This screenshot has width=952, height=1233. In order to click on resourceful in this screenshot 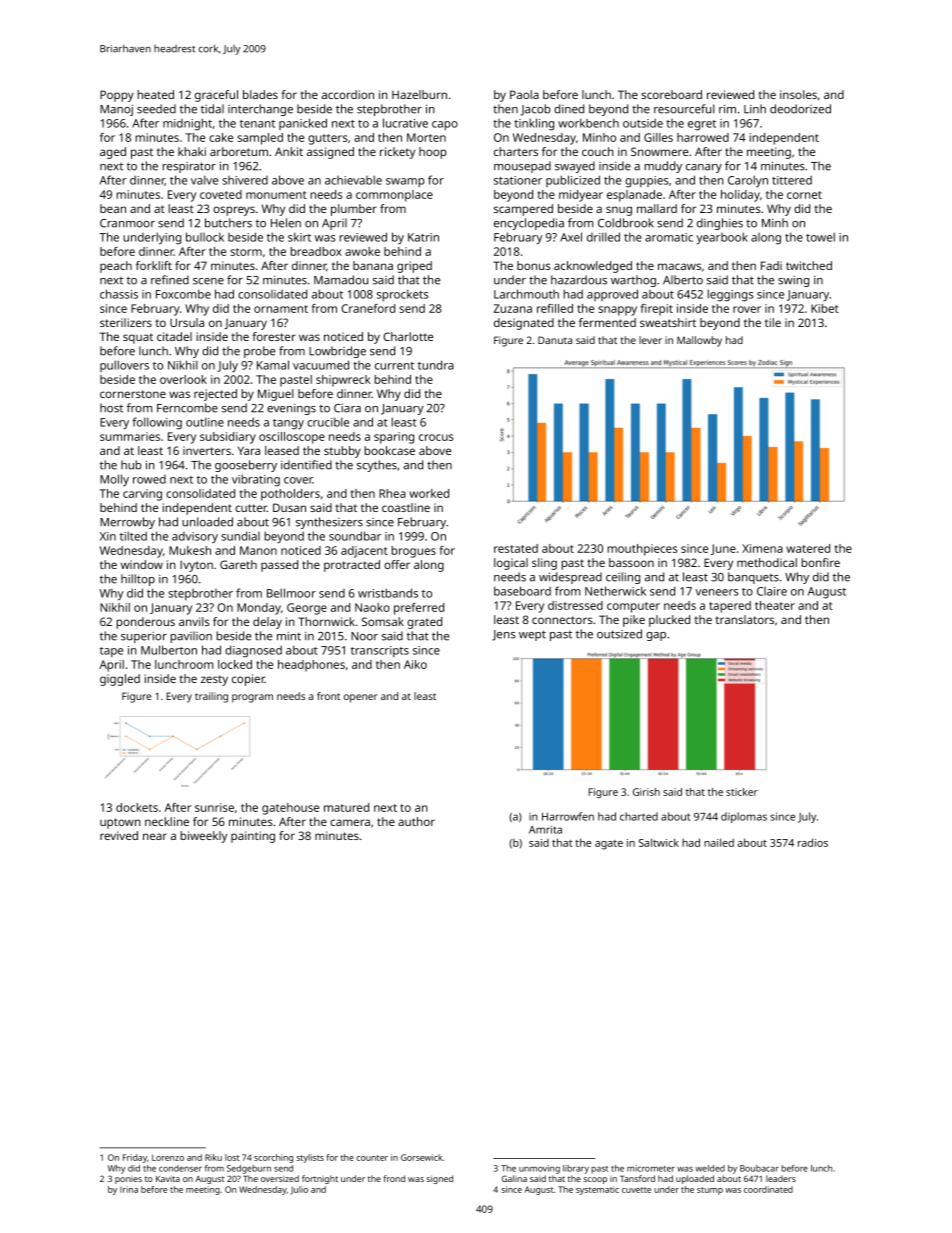, I will do `click(684, 109)`.
